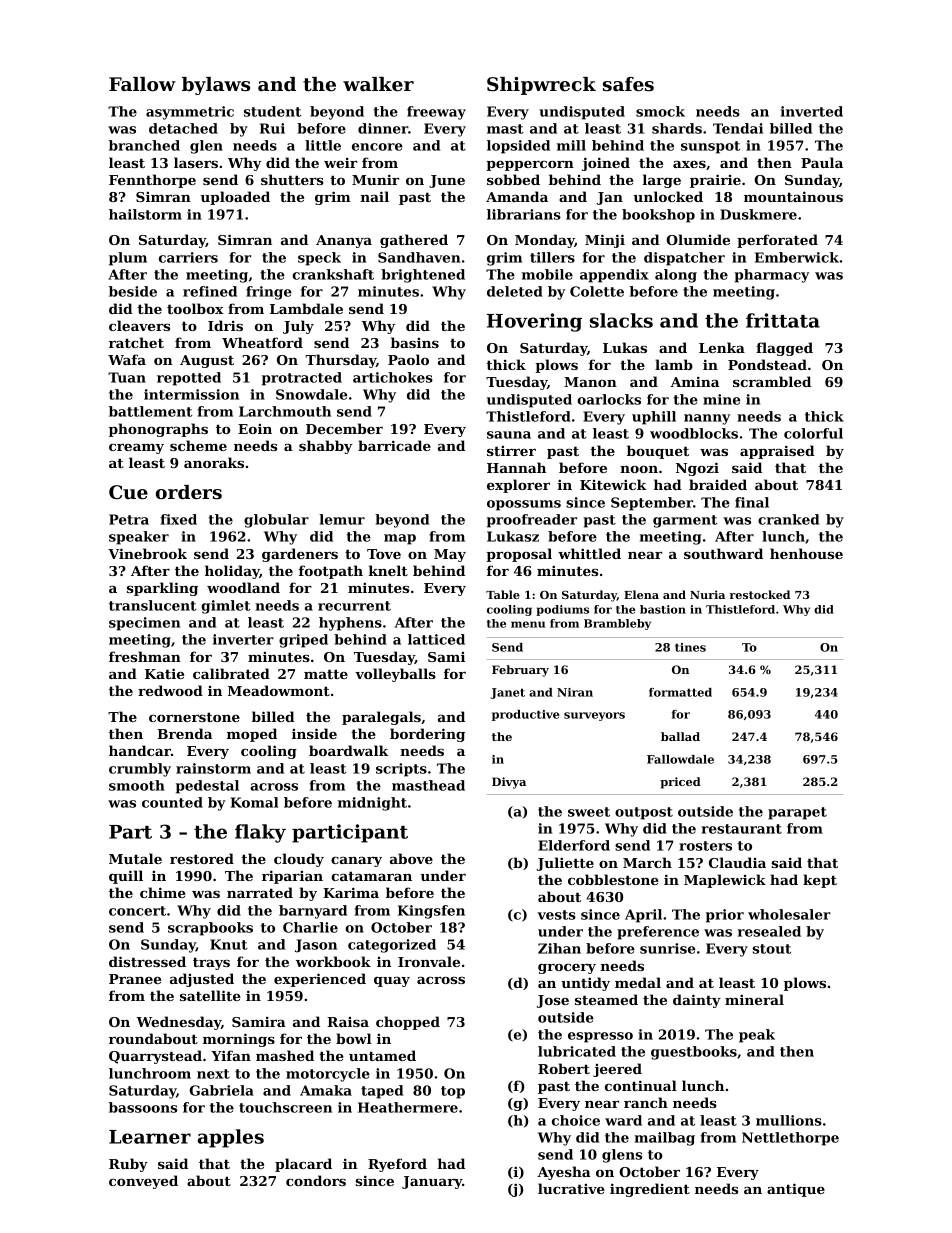 The width and height of the page is (952, 1233). I want to click on Jose, so click(552, 1001).
